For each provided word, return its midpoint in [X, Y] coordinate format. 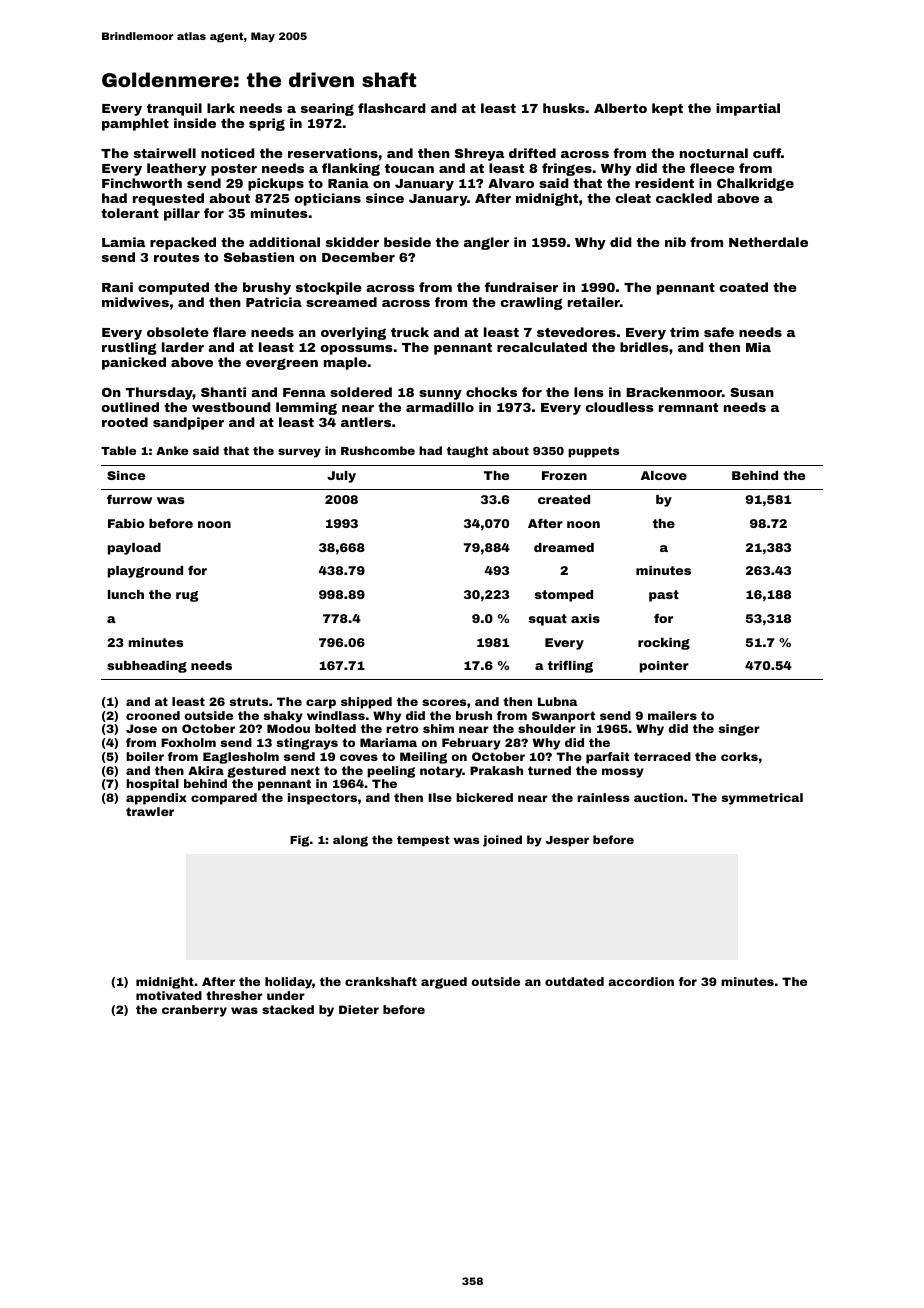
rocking [664, 644]
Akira [206, 770]
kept [667, 109]
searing [327, 109]
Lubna [558, 701]
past [664, 596]
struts [249, 701]
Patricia [274, 302]
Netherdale [768, 242]
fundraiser [521, 287]
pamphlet [135, 124]
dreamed [564, 547]
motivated [169, 995]
